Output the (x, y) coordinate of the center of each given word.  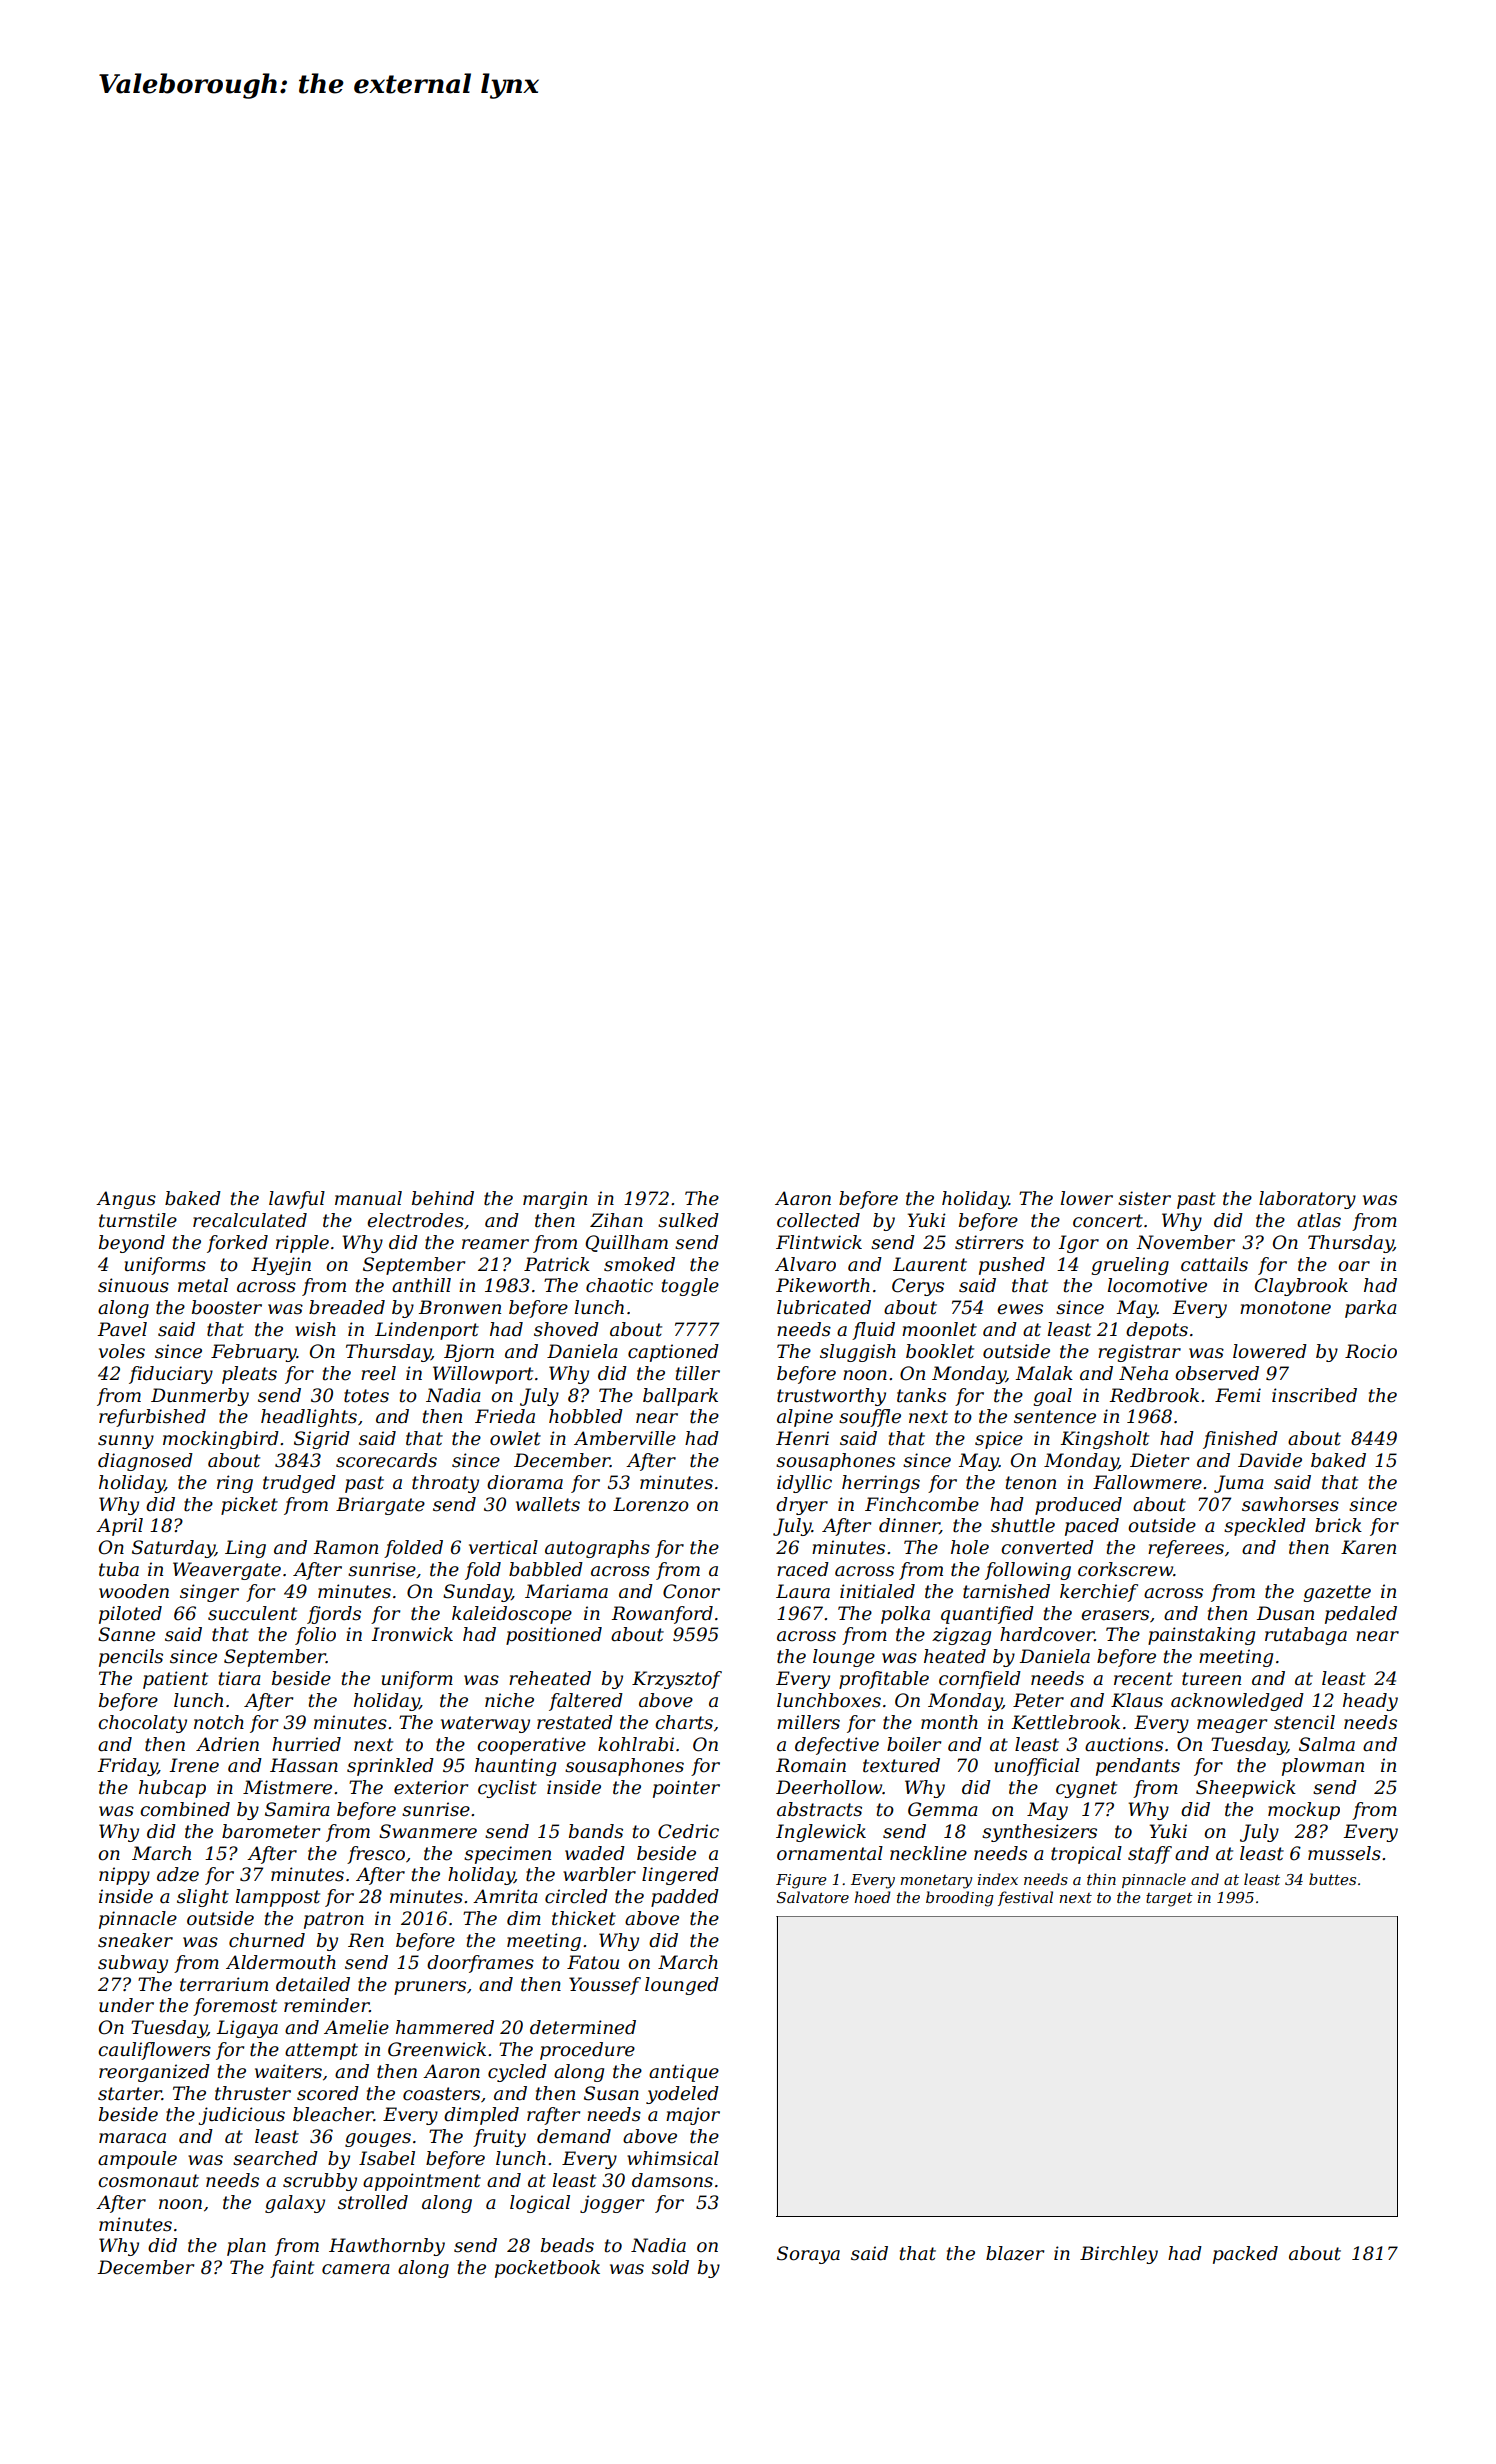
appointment (422, 2182)
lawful (297, 1200)
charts (684, 1722)
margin (555, 1200)
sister (1144, 1198)
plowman (1323, 1767)
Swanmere (428, 1831)
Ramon (345, 1547)
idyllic (804, 1484)
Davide (1270, 1460)
